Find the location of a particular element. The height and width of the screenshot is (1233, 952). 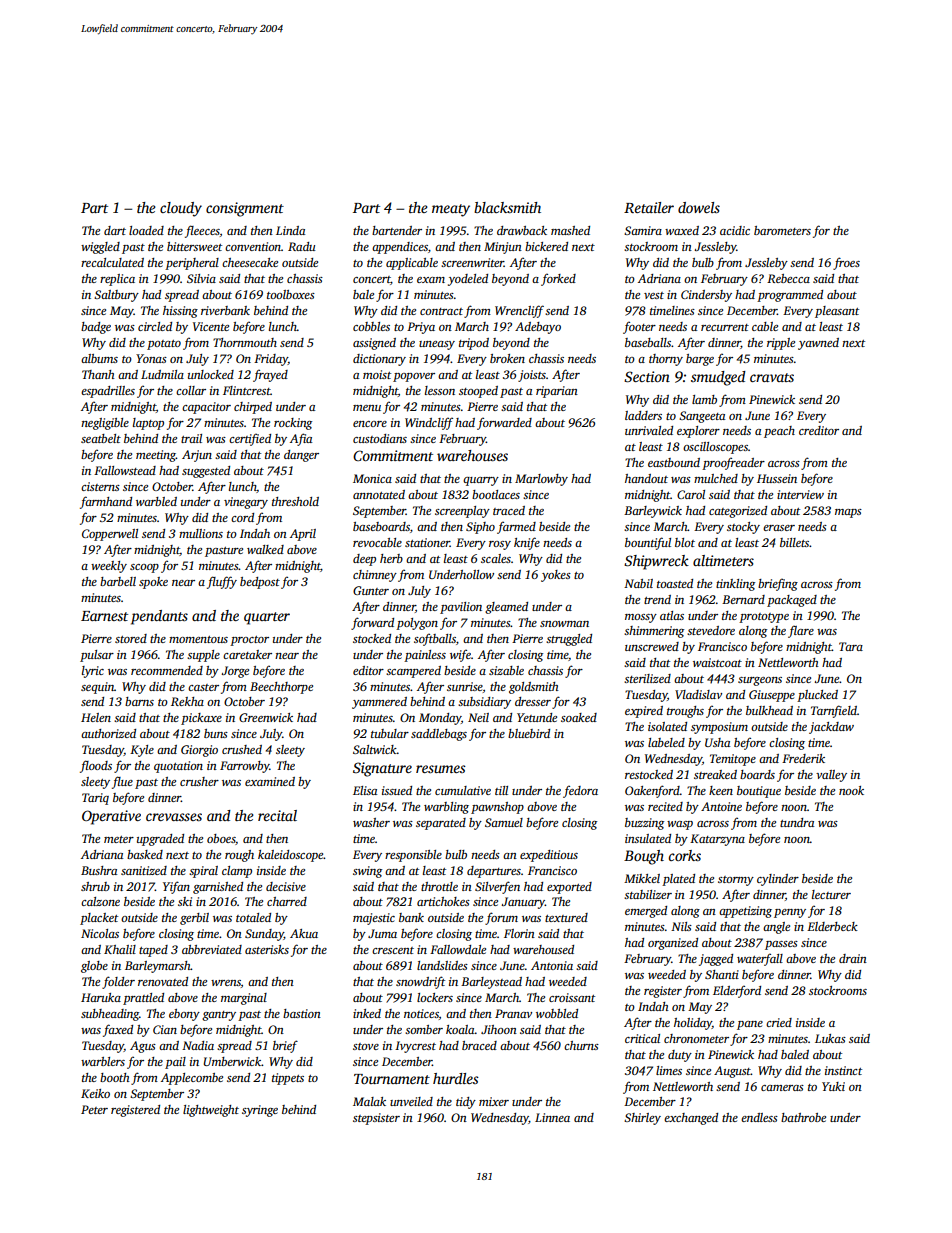

pleasant is located at coordinates (837, 312).
